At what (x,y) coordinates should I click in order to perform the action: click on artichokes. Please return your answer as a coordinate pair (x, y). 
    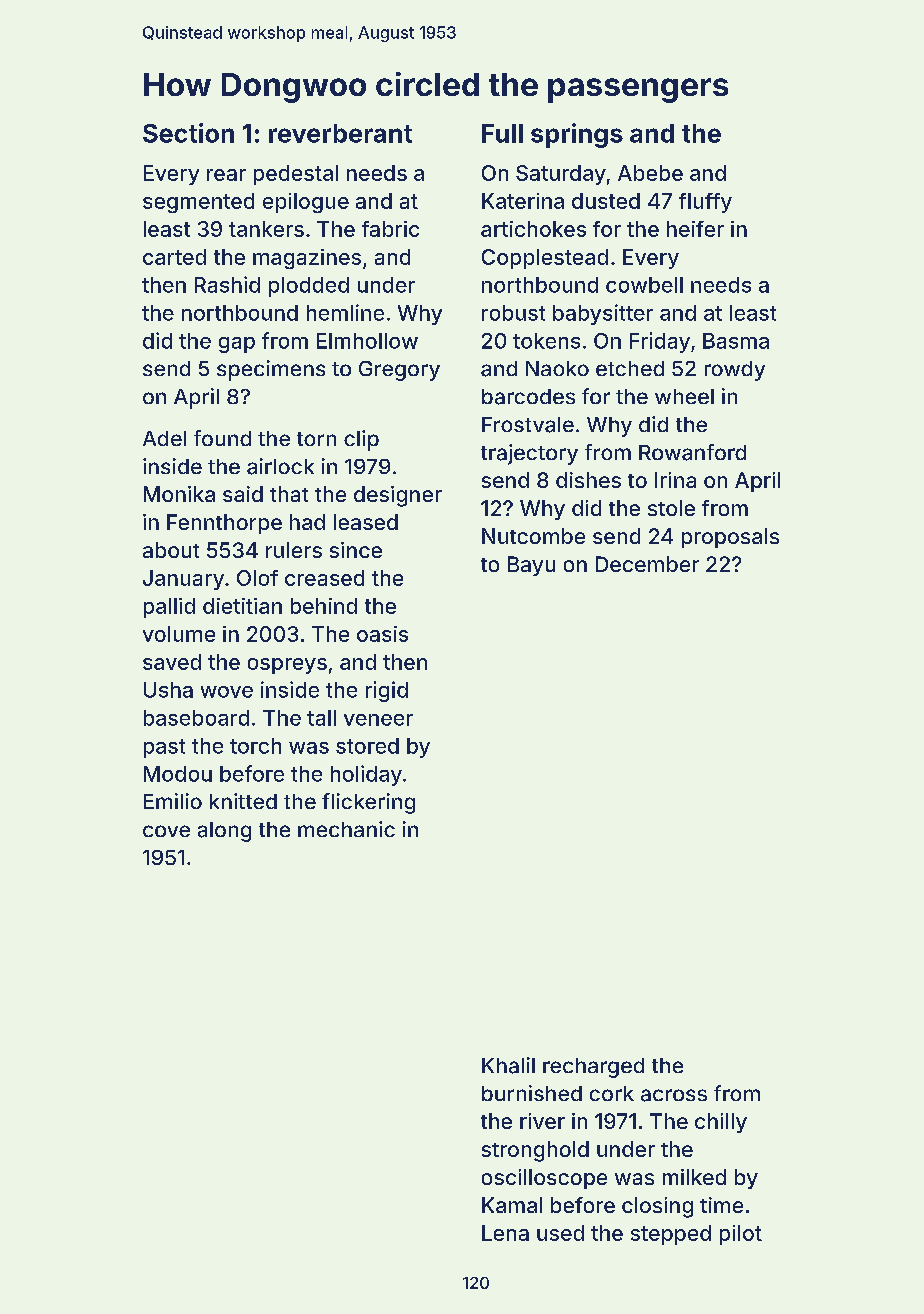
    Looking at the image, I should click on (533, 229).
